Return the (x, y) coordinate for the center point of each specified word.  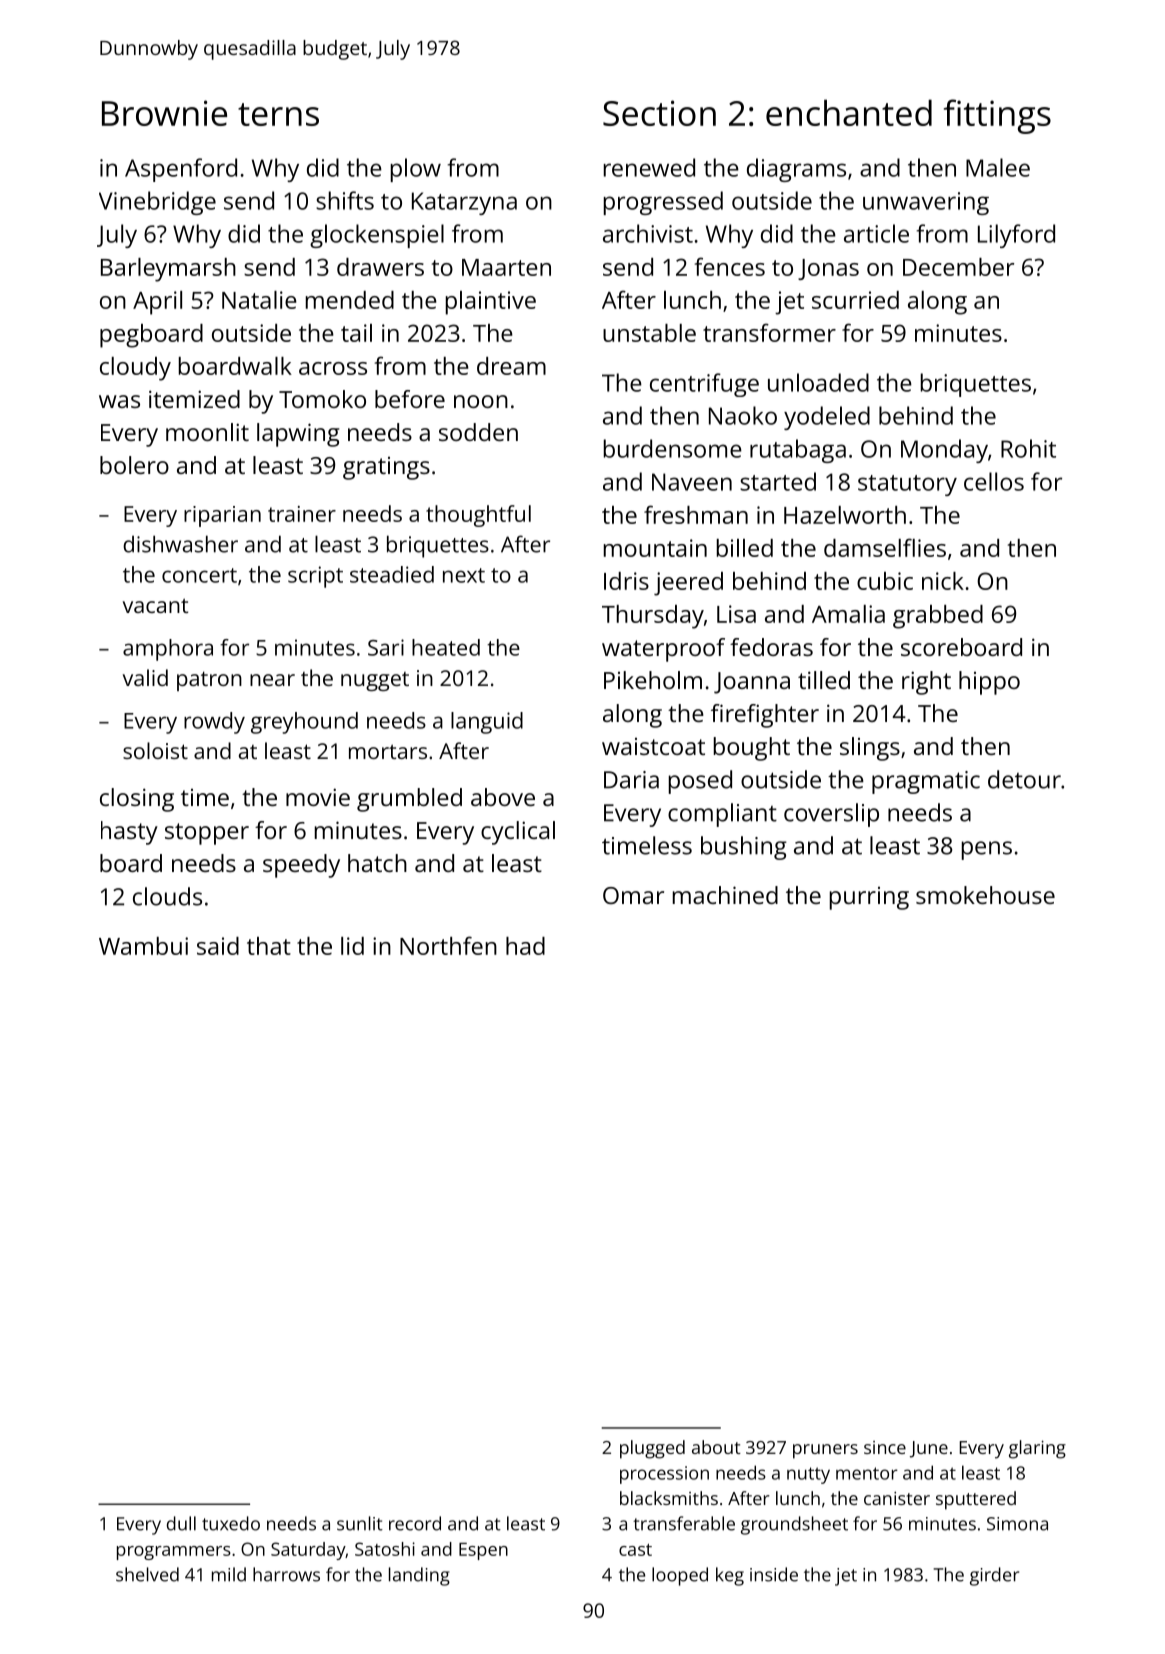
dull (181, 1523)
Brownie (164, 113)
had (525, 946)
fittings (997, 116)
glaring (1037, 1449)
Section (659, 113)
